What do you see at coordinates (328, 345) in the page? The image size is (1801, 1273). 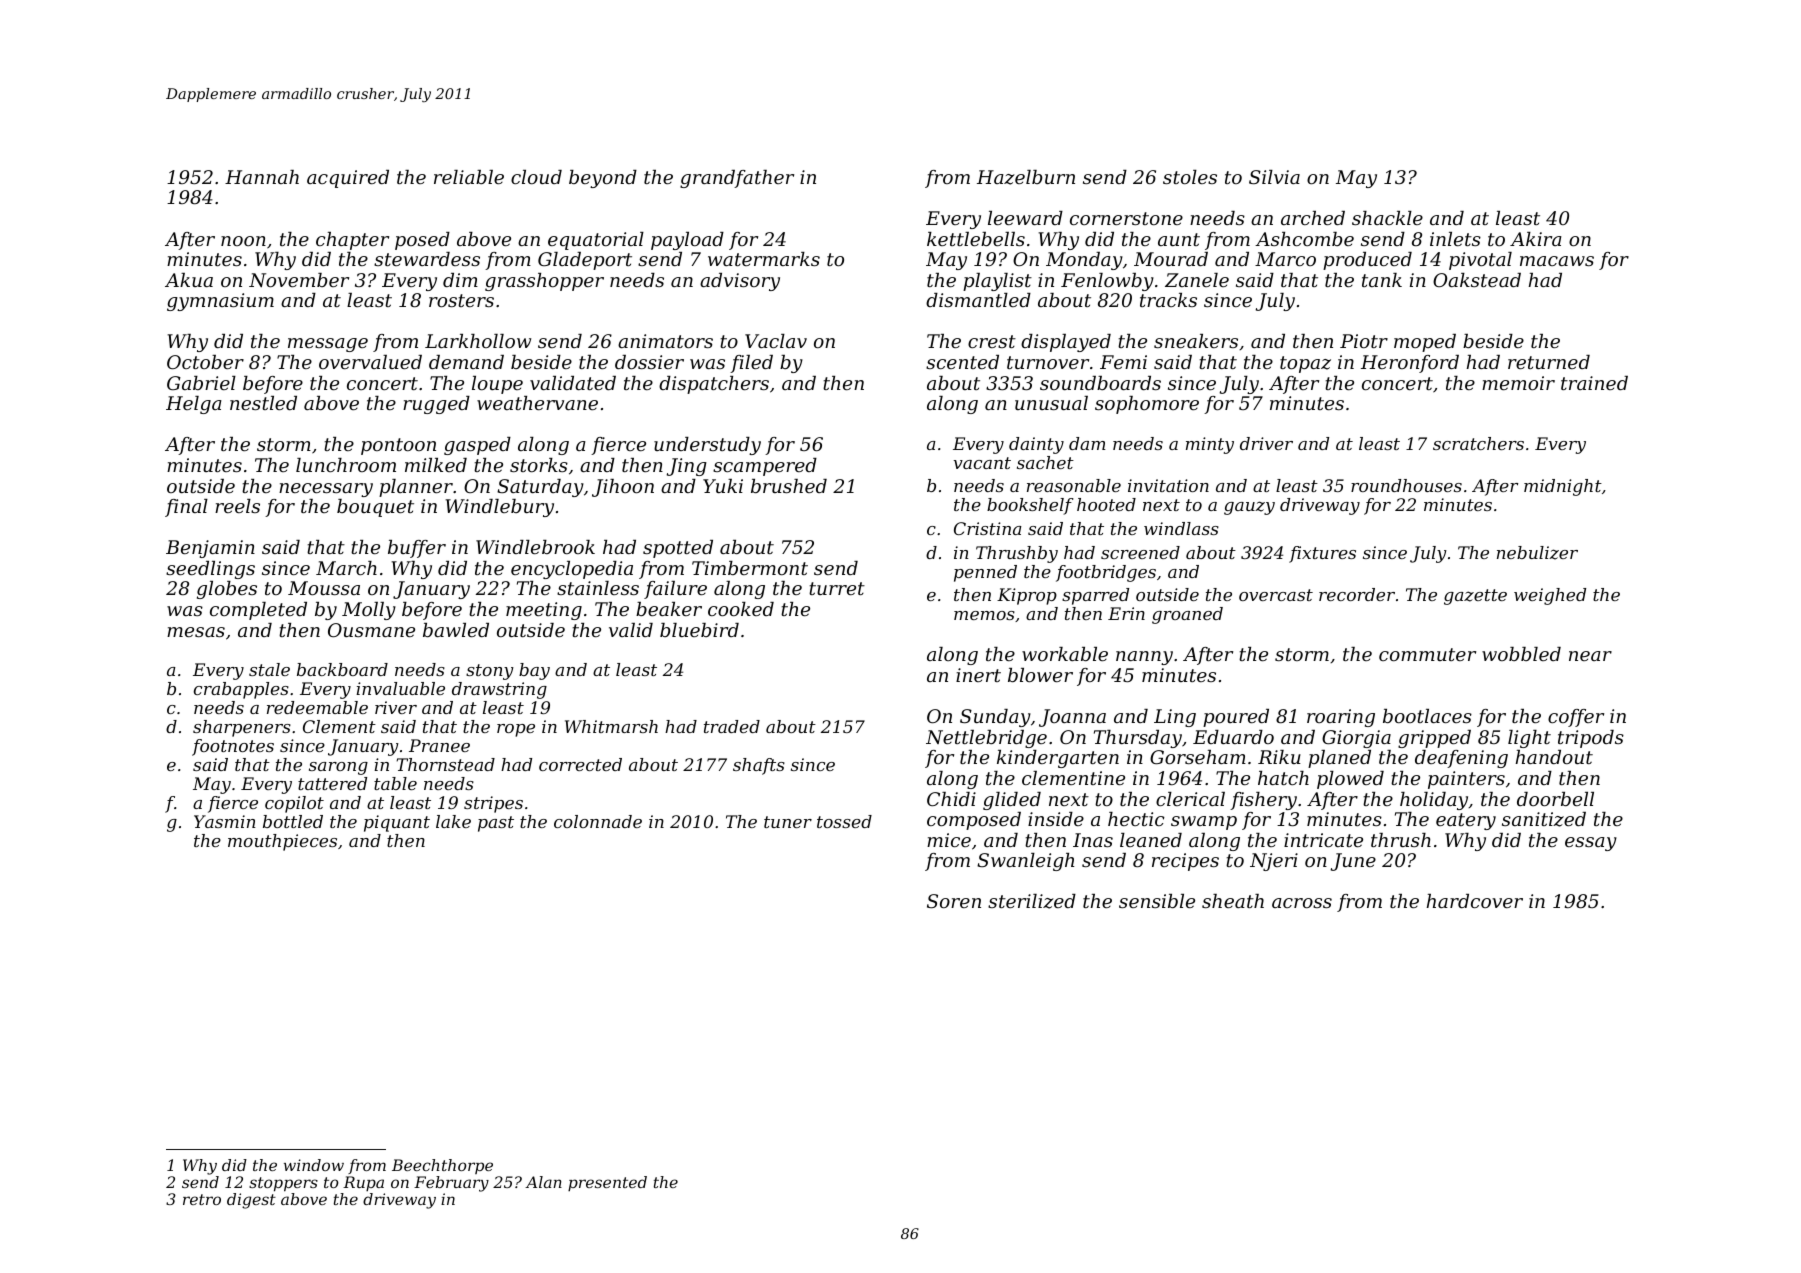 I see `message` at bounding box center [328, 345].
